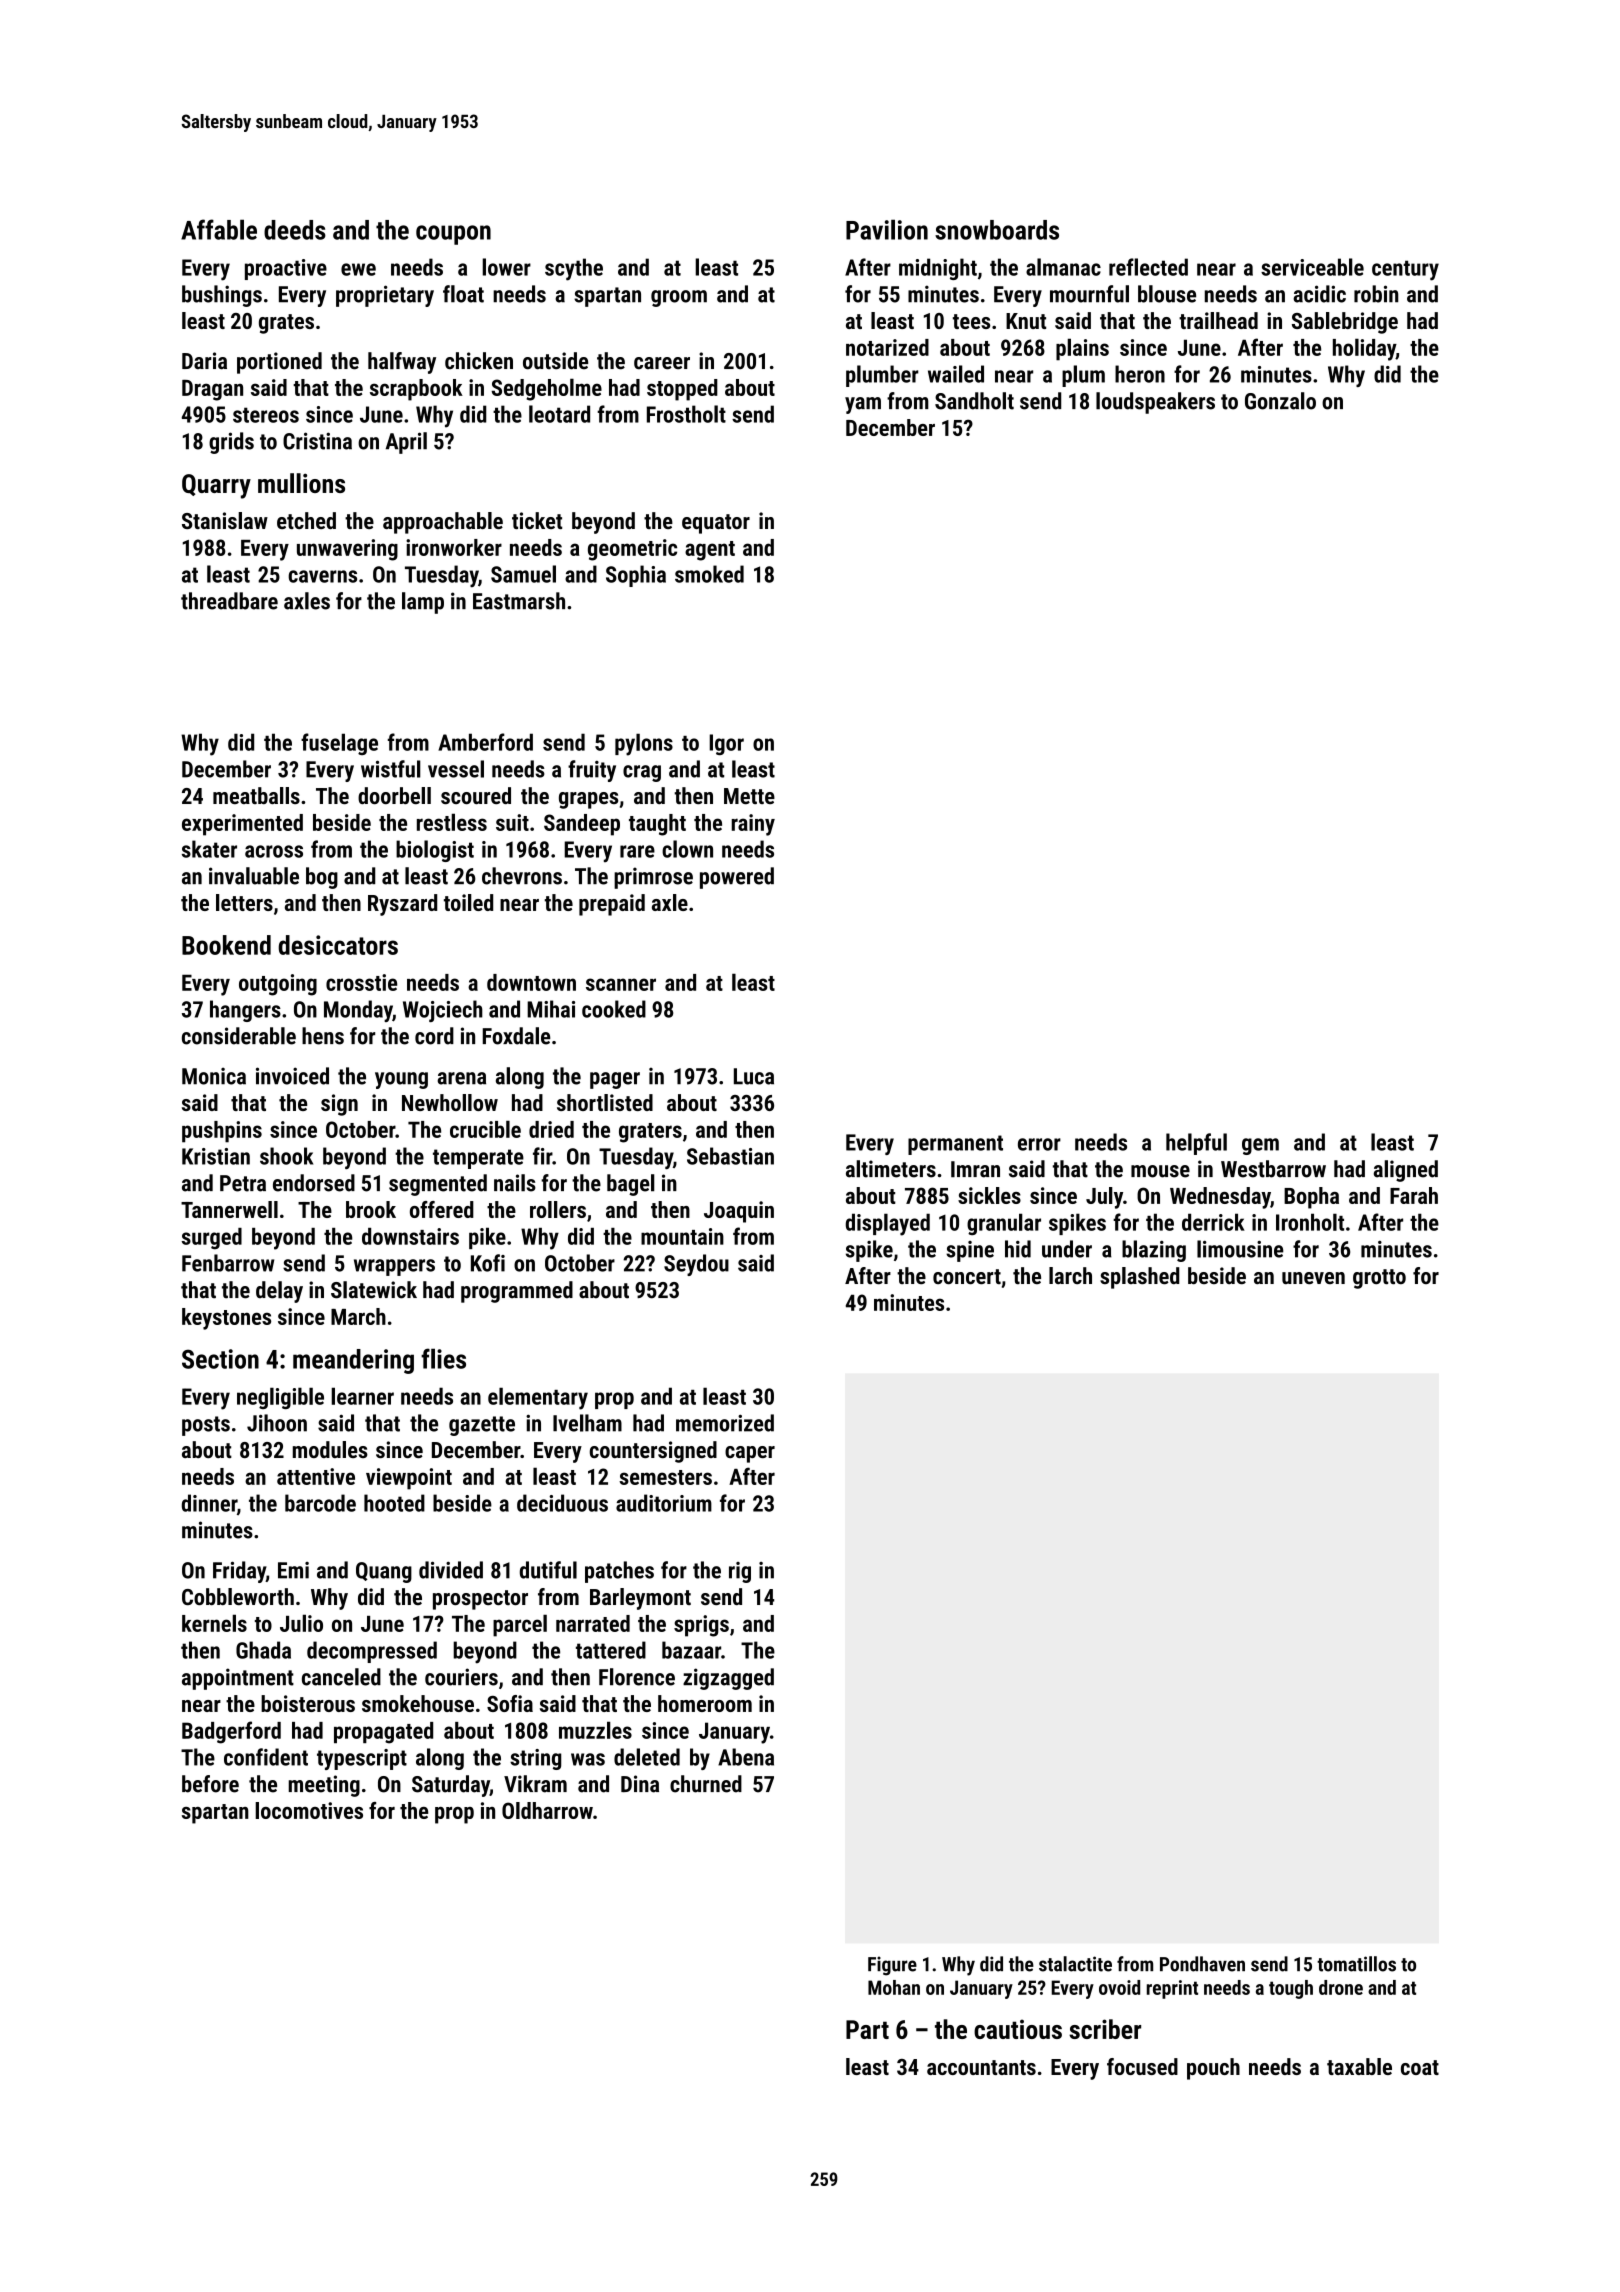 The image size is (1620, 2292). What do you see at coordinates (1280, 401) in the screenshot?
I see `Gonzalo` at bounding box center [1280, 401].
